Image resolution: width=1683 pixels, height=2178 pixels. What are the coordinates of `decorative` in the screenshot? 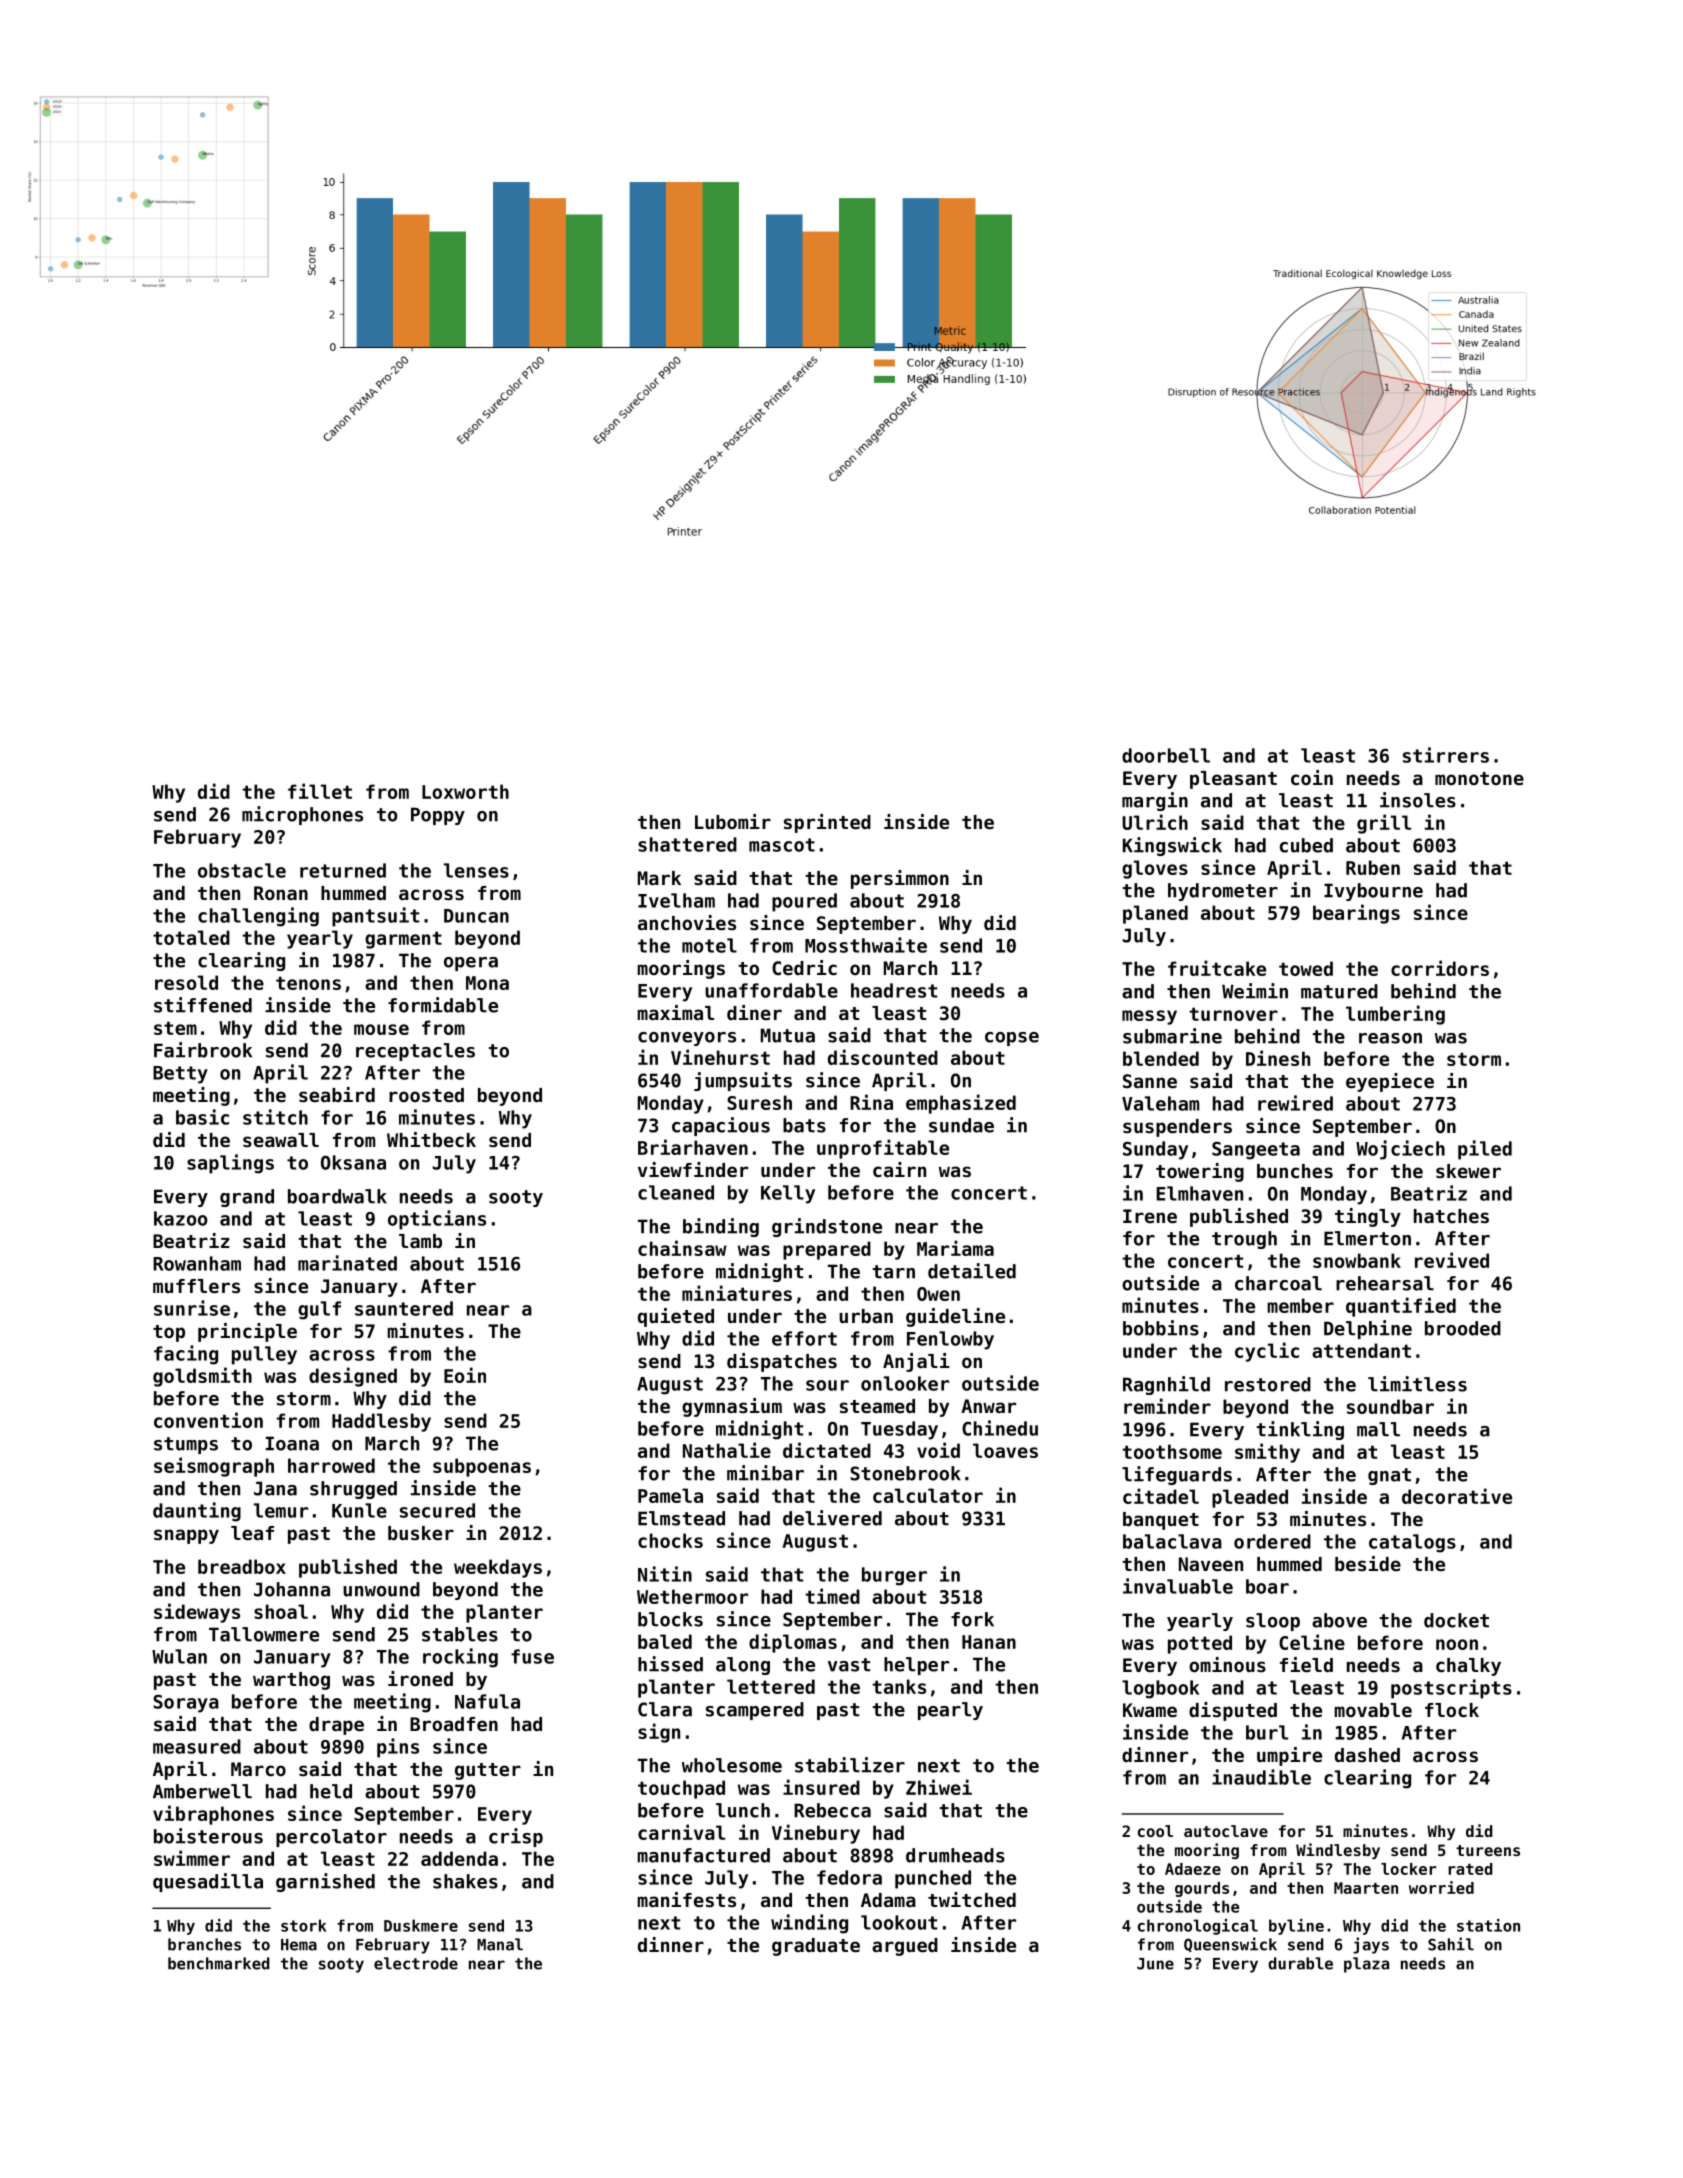 It's located at (1457, 1496).
